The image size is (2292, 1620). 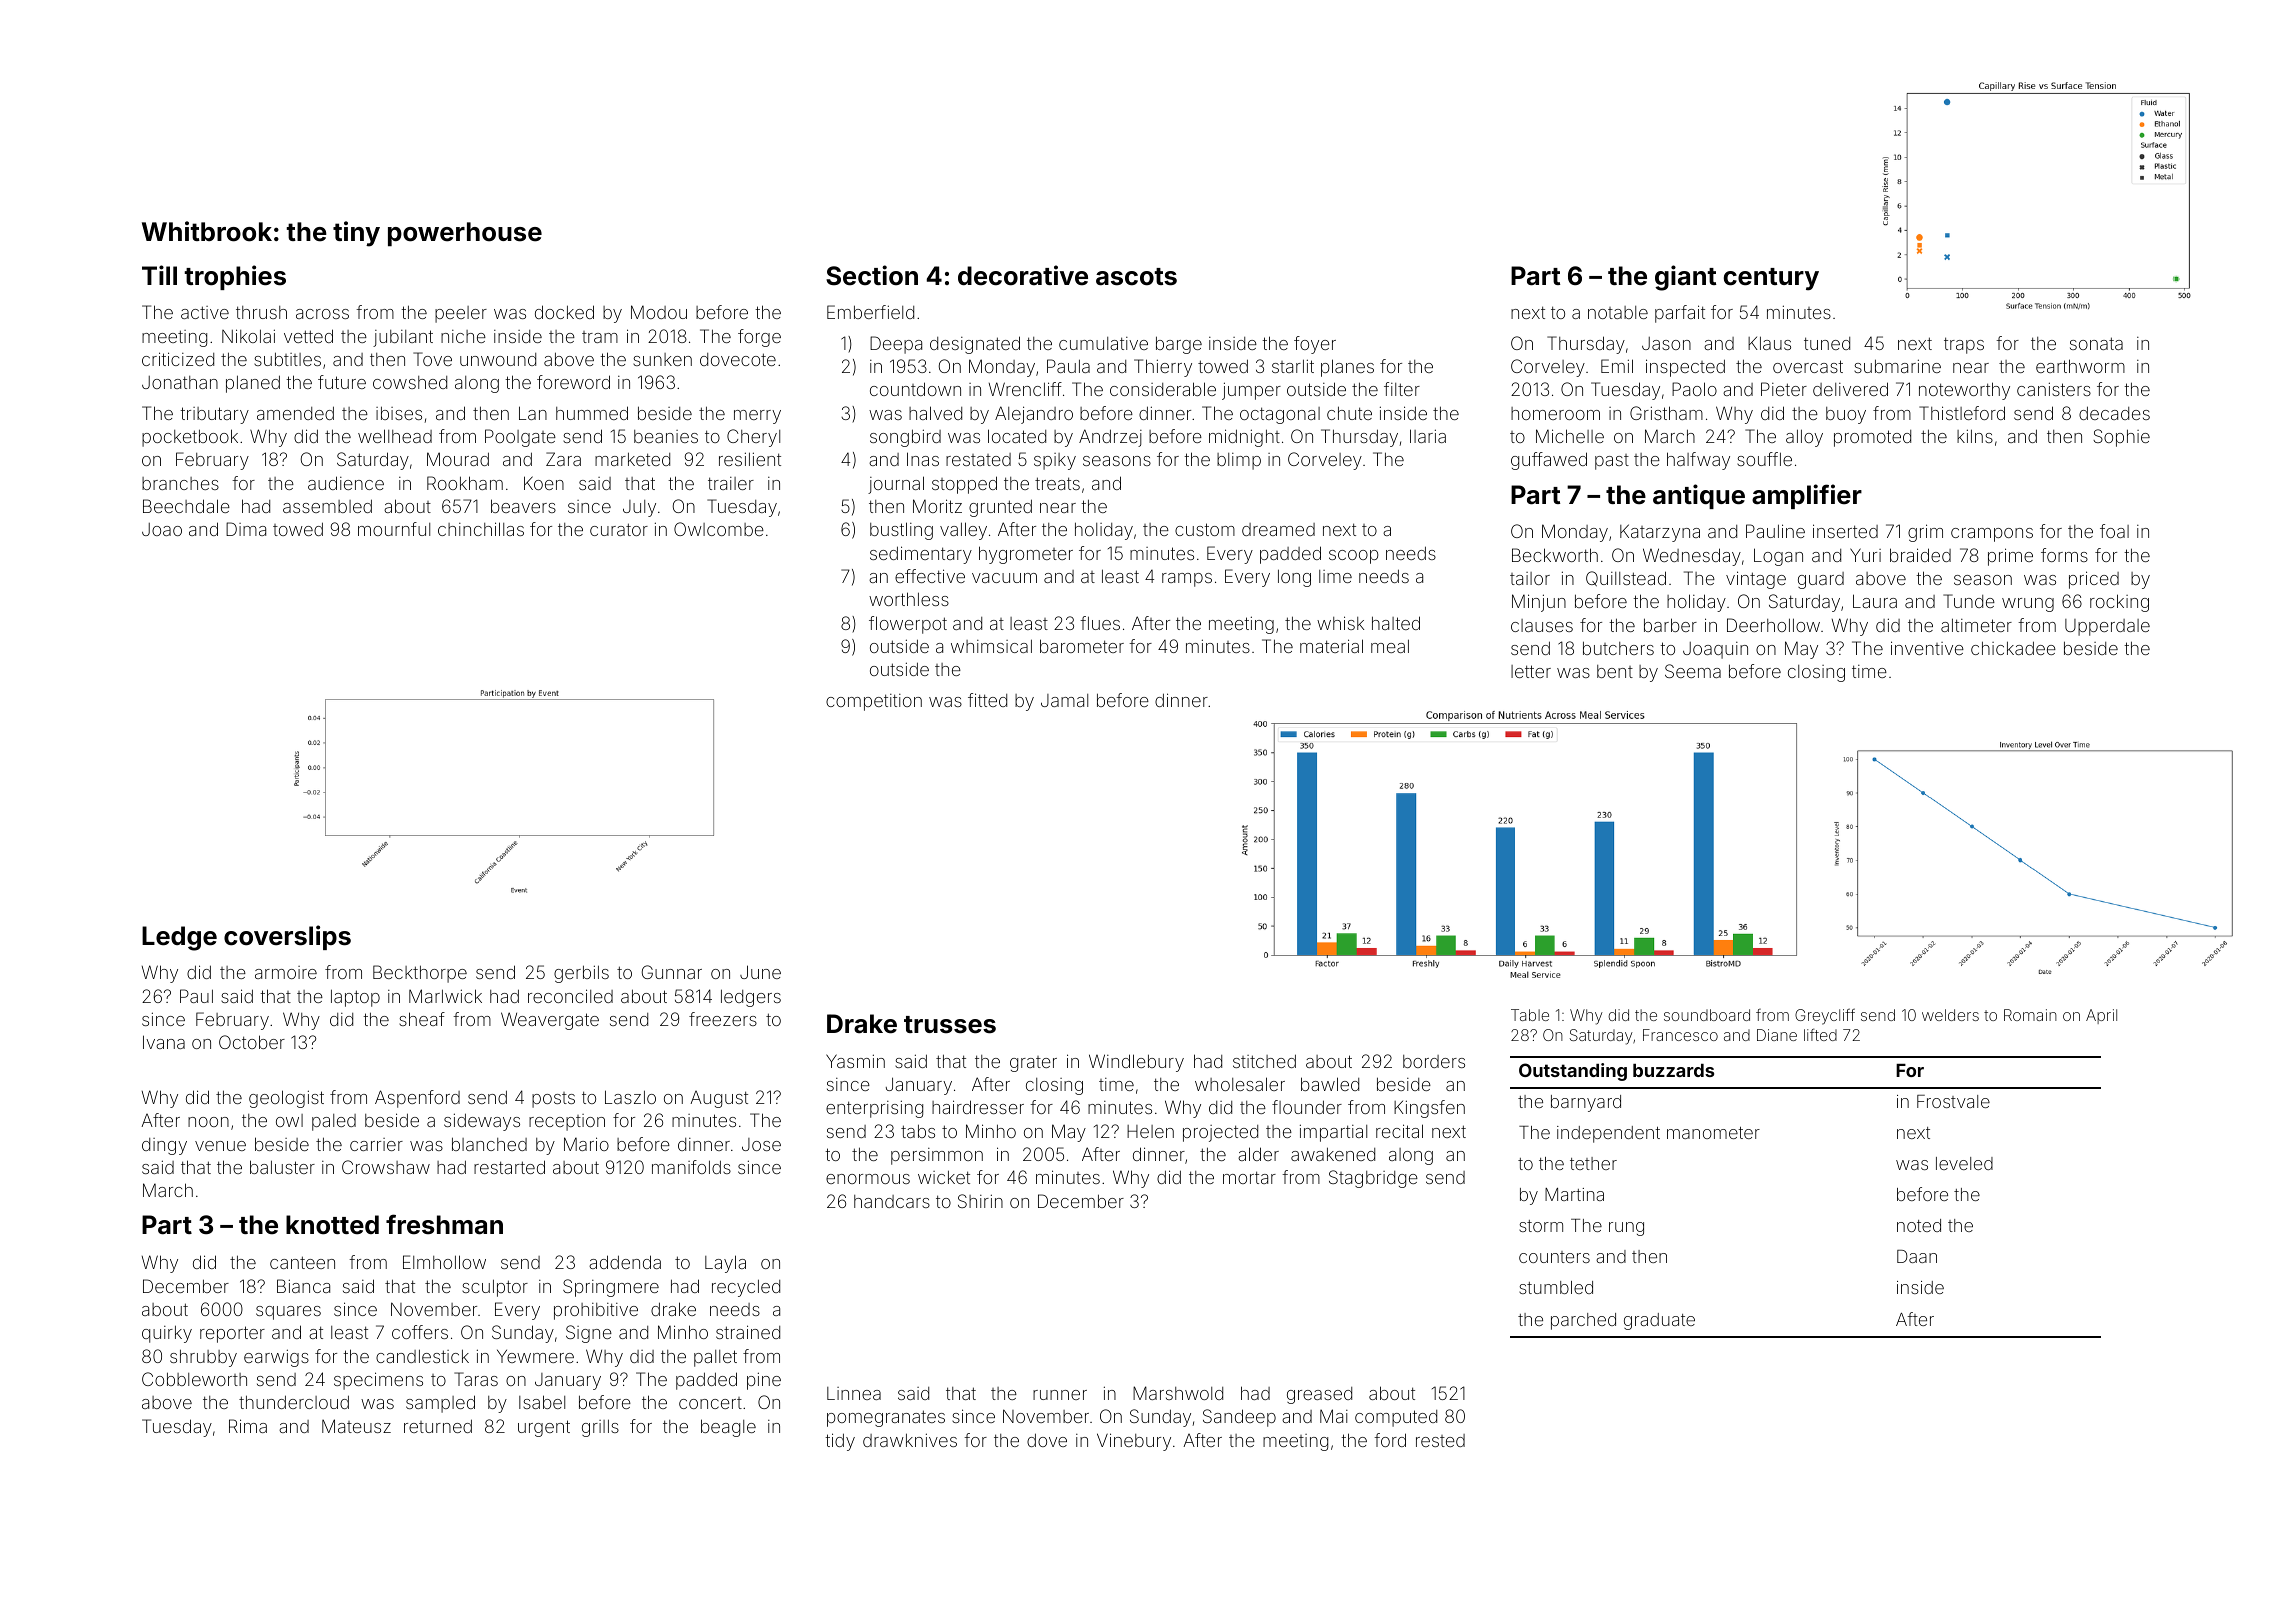 What do you see at coordinates (980, 1201) in the screenshot?
I see `Shirin` at bounding box center [980, 1201].
